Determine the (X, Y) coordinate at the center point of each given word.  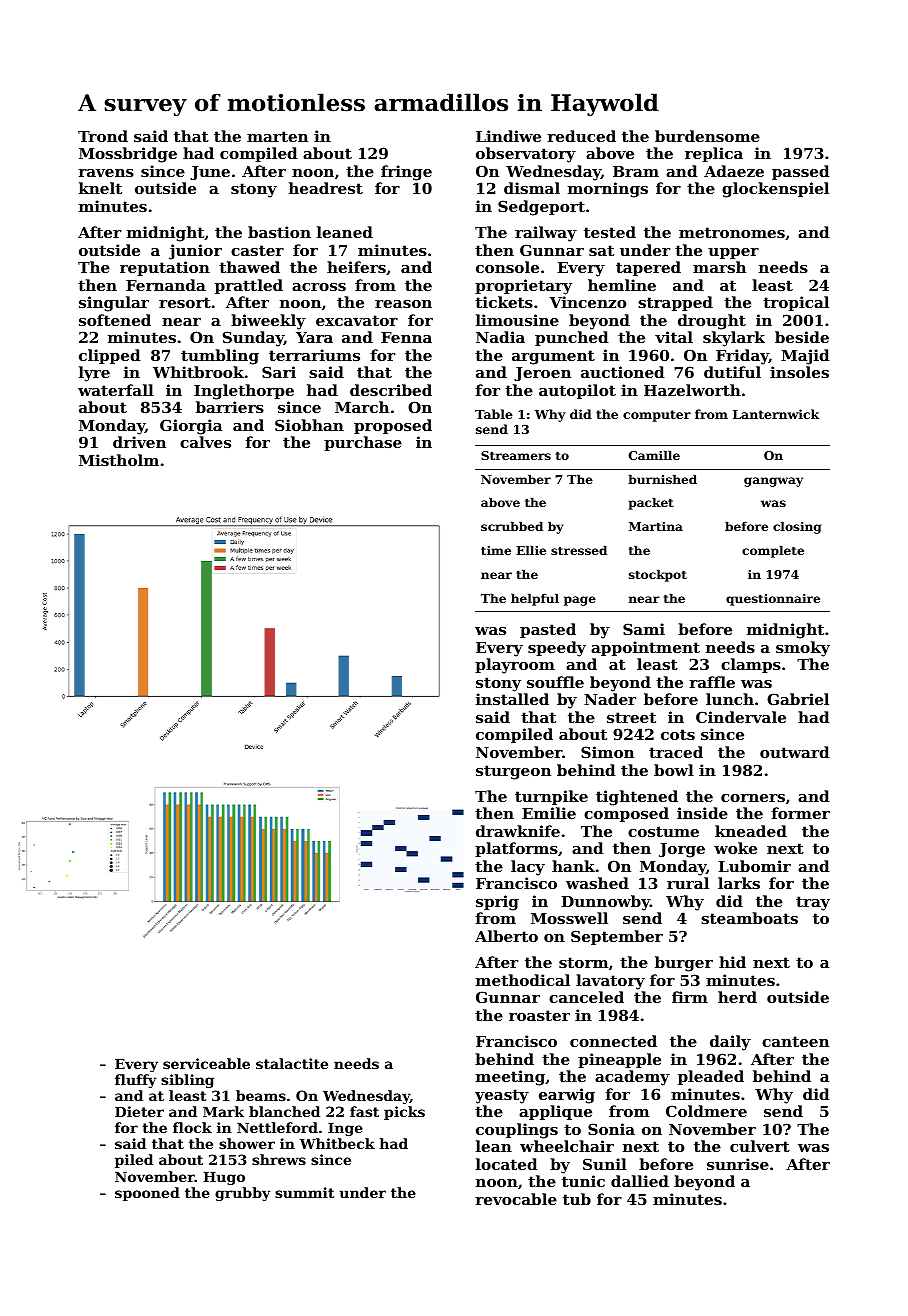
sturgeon (513, 772)
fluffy (136, 1081)
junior (195, 252)
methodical (523, 980)
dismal (532, 188)
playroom (515, 666)
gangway (773, 482)
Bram (636, 171)
